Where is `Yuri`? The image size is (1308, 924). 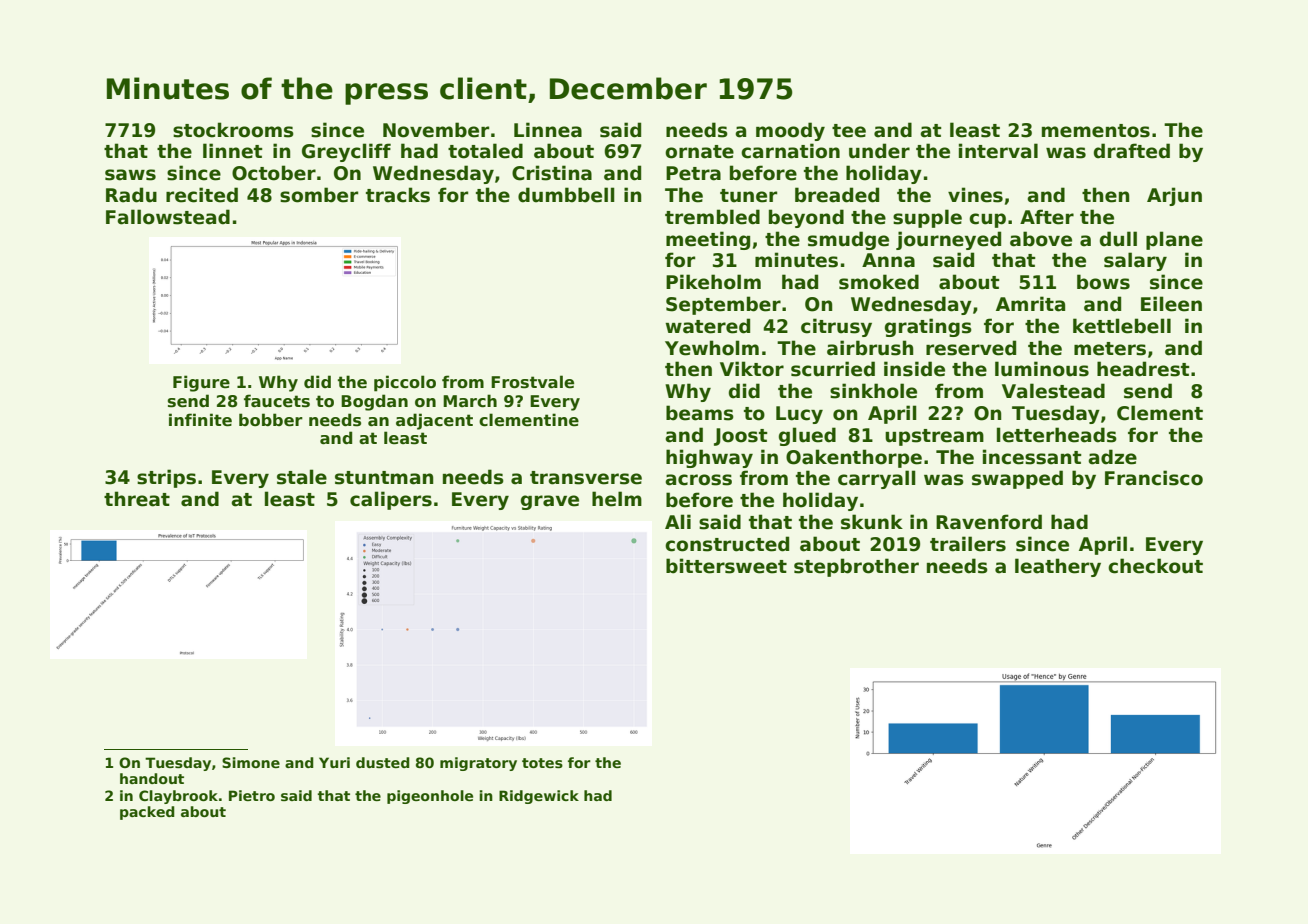 Yuri is located at coordinates (334, 762).
